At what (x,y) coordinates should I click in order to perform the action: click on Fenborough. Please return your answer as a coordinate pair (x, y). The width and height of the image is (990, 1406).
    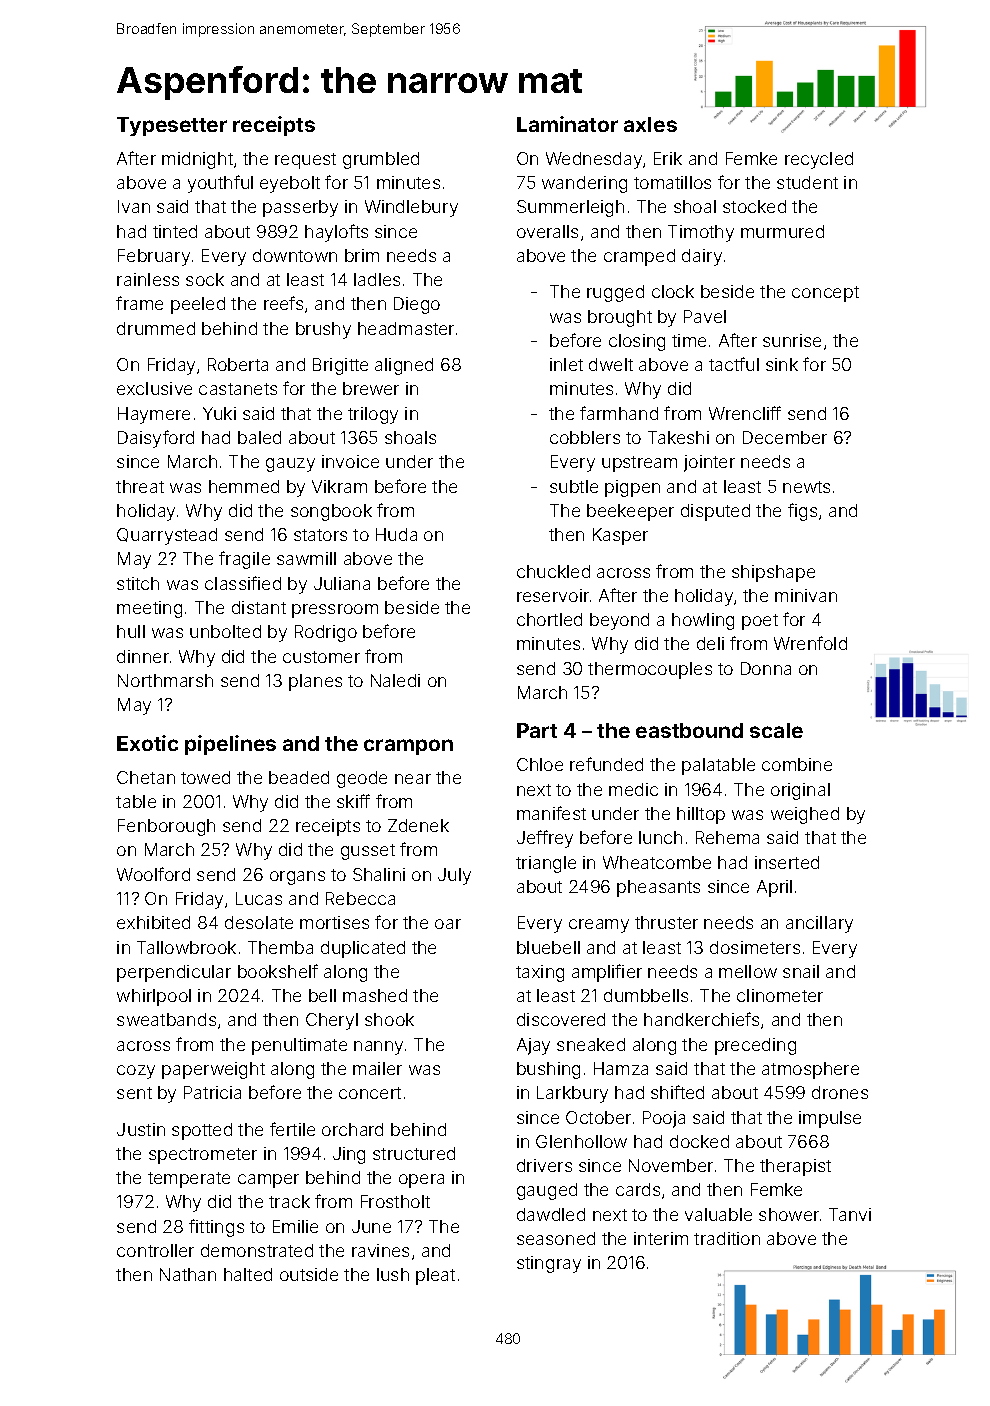
    Looking at the image, I should click on (166, 827).
